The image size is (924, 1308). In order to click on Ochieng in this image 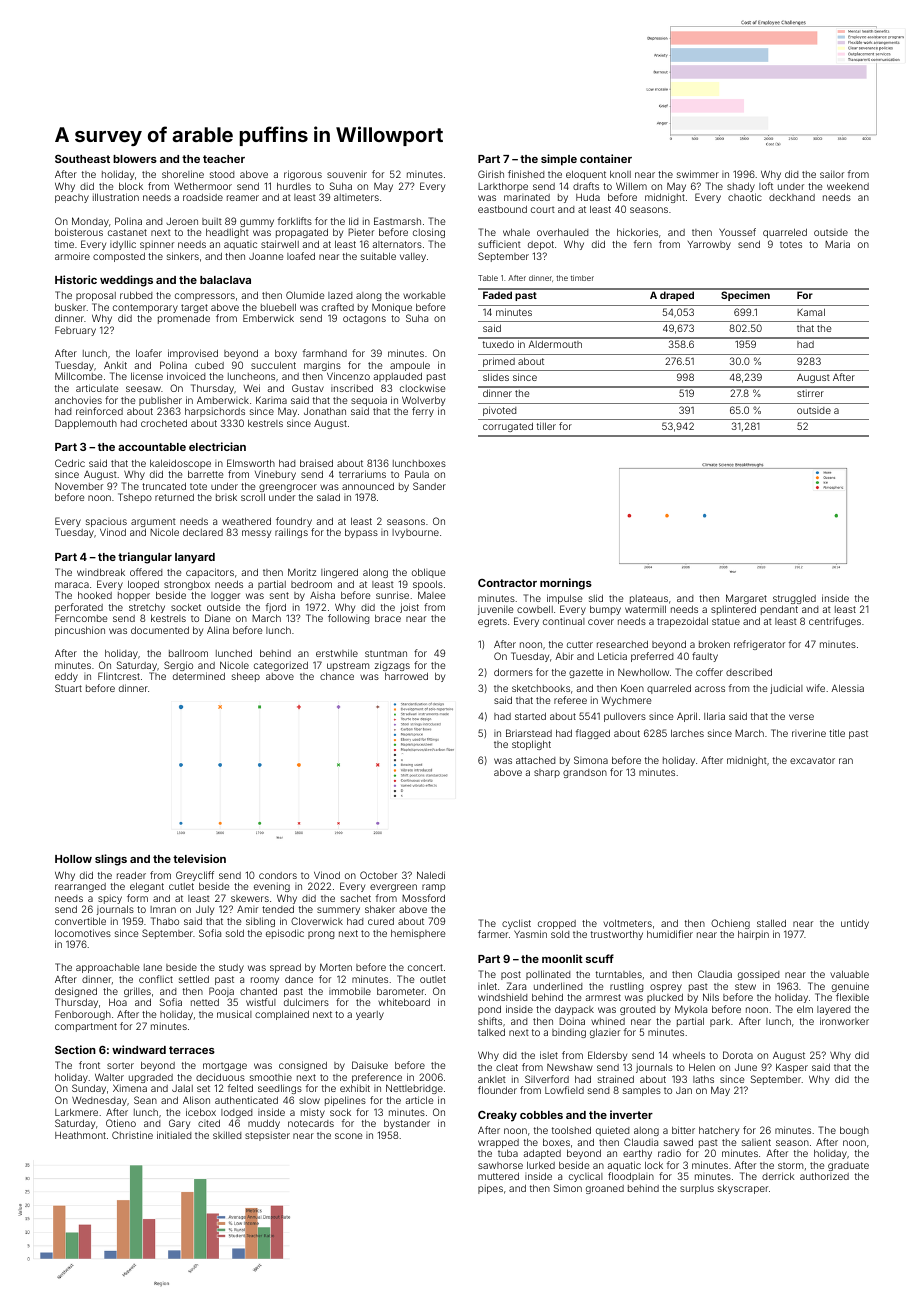, I will do `click(731, 925)`.
